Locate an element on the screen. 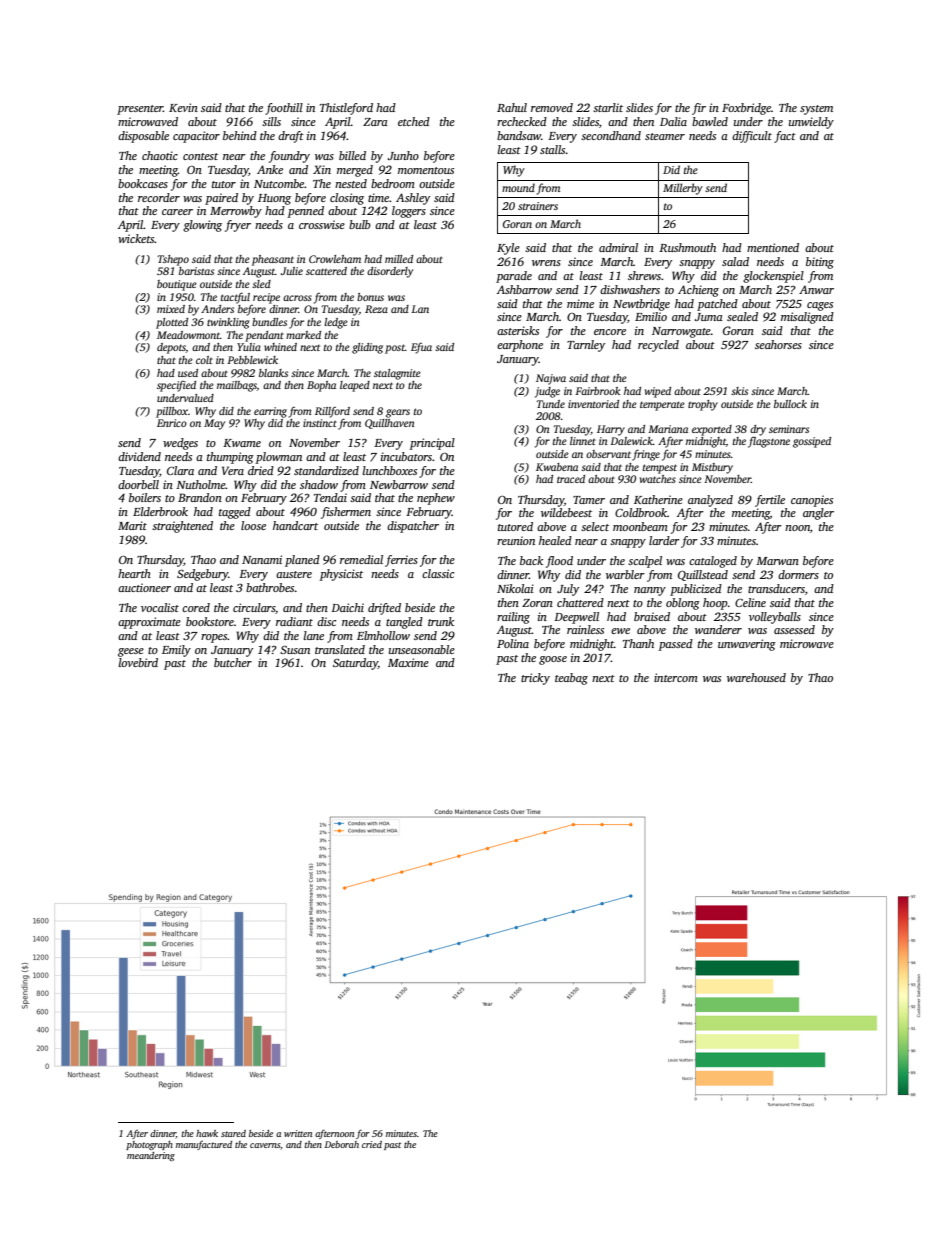  colt is located at coordinates (204, 360).
